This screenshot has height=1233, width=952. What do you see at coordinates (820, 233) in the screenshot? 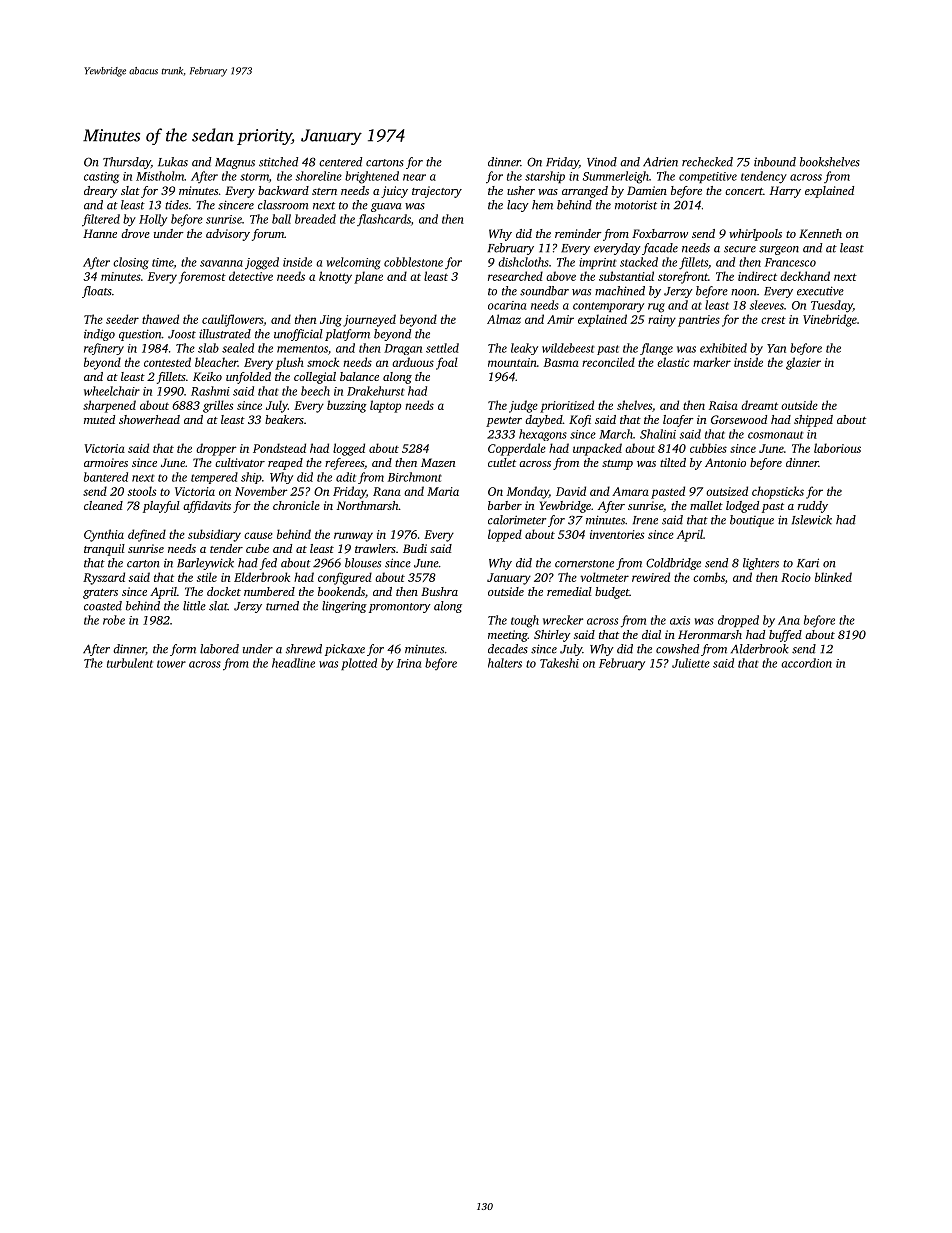
I see `Kenneth` at bounding box center [820, 233].
